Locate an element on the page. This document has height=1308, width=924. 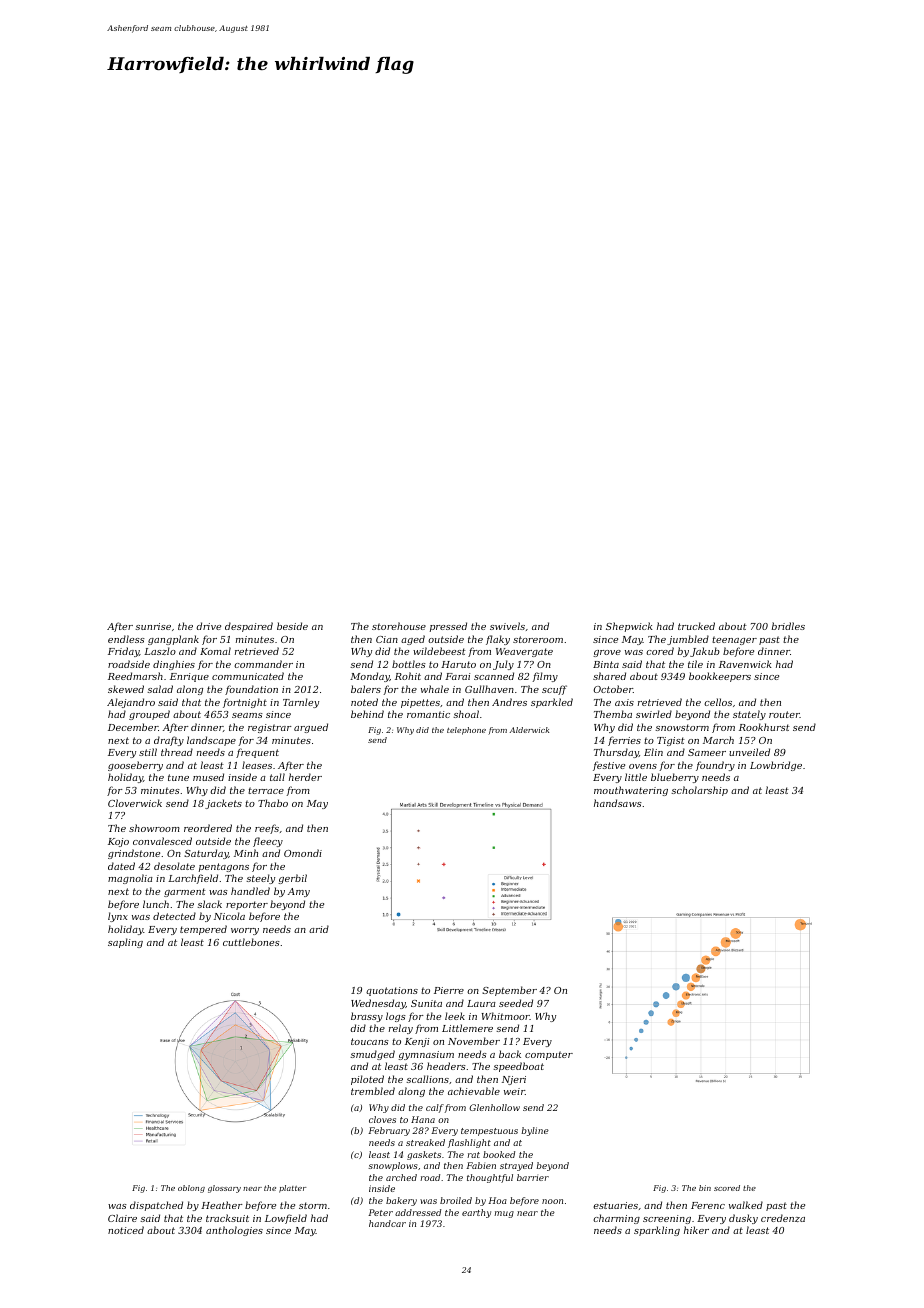
platter is located at coordinates (293, 1189).
